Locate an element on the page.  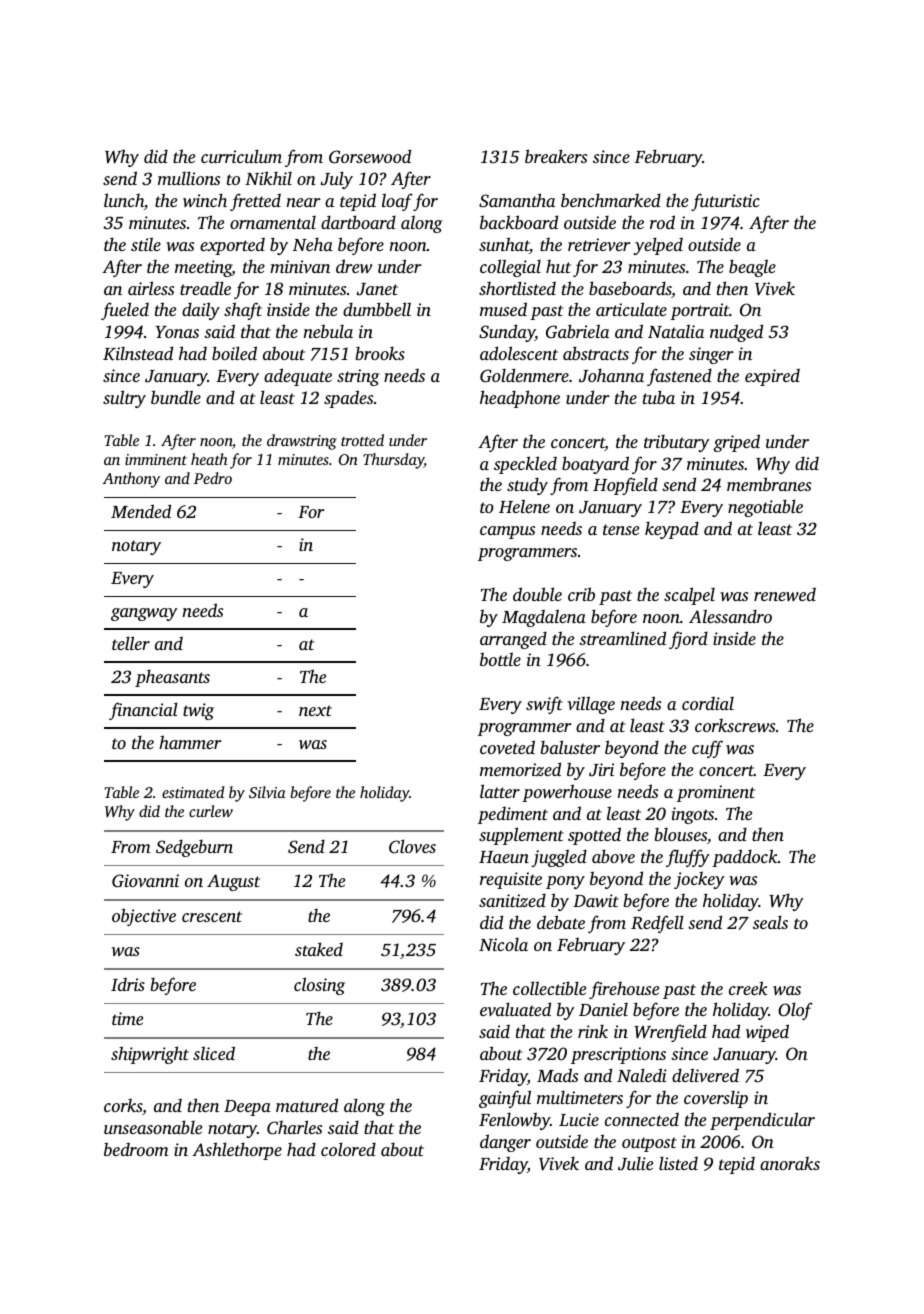
anoraks is located at coordinates (790, 1163).
